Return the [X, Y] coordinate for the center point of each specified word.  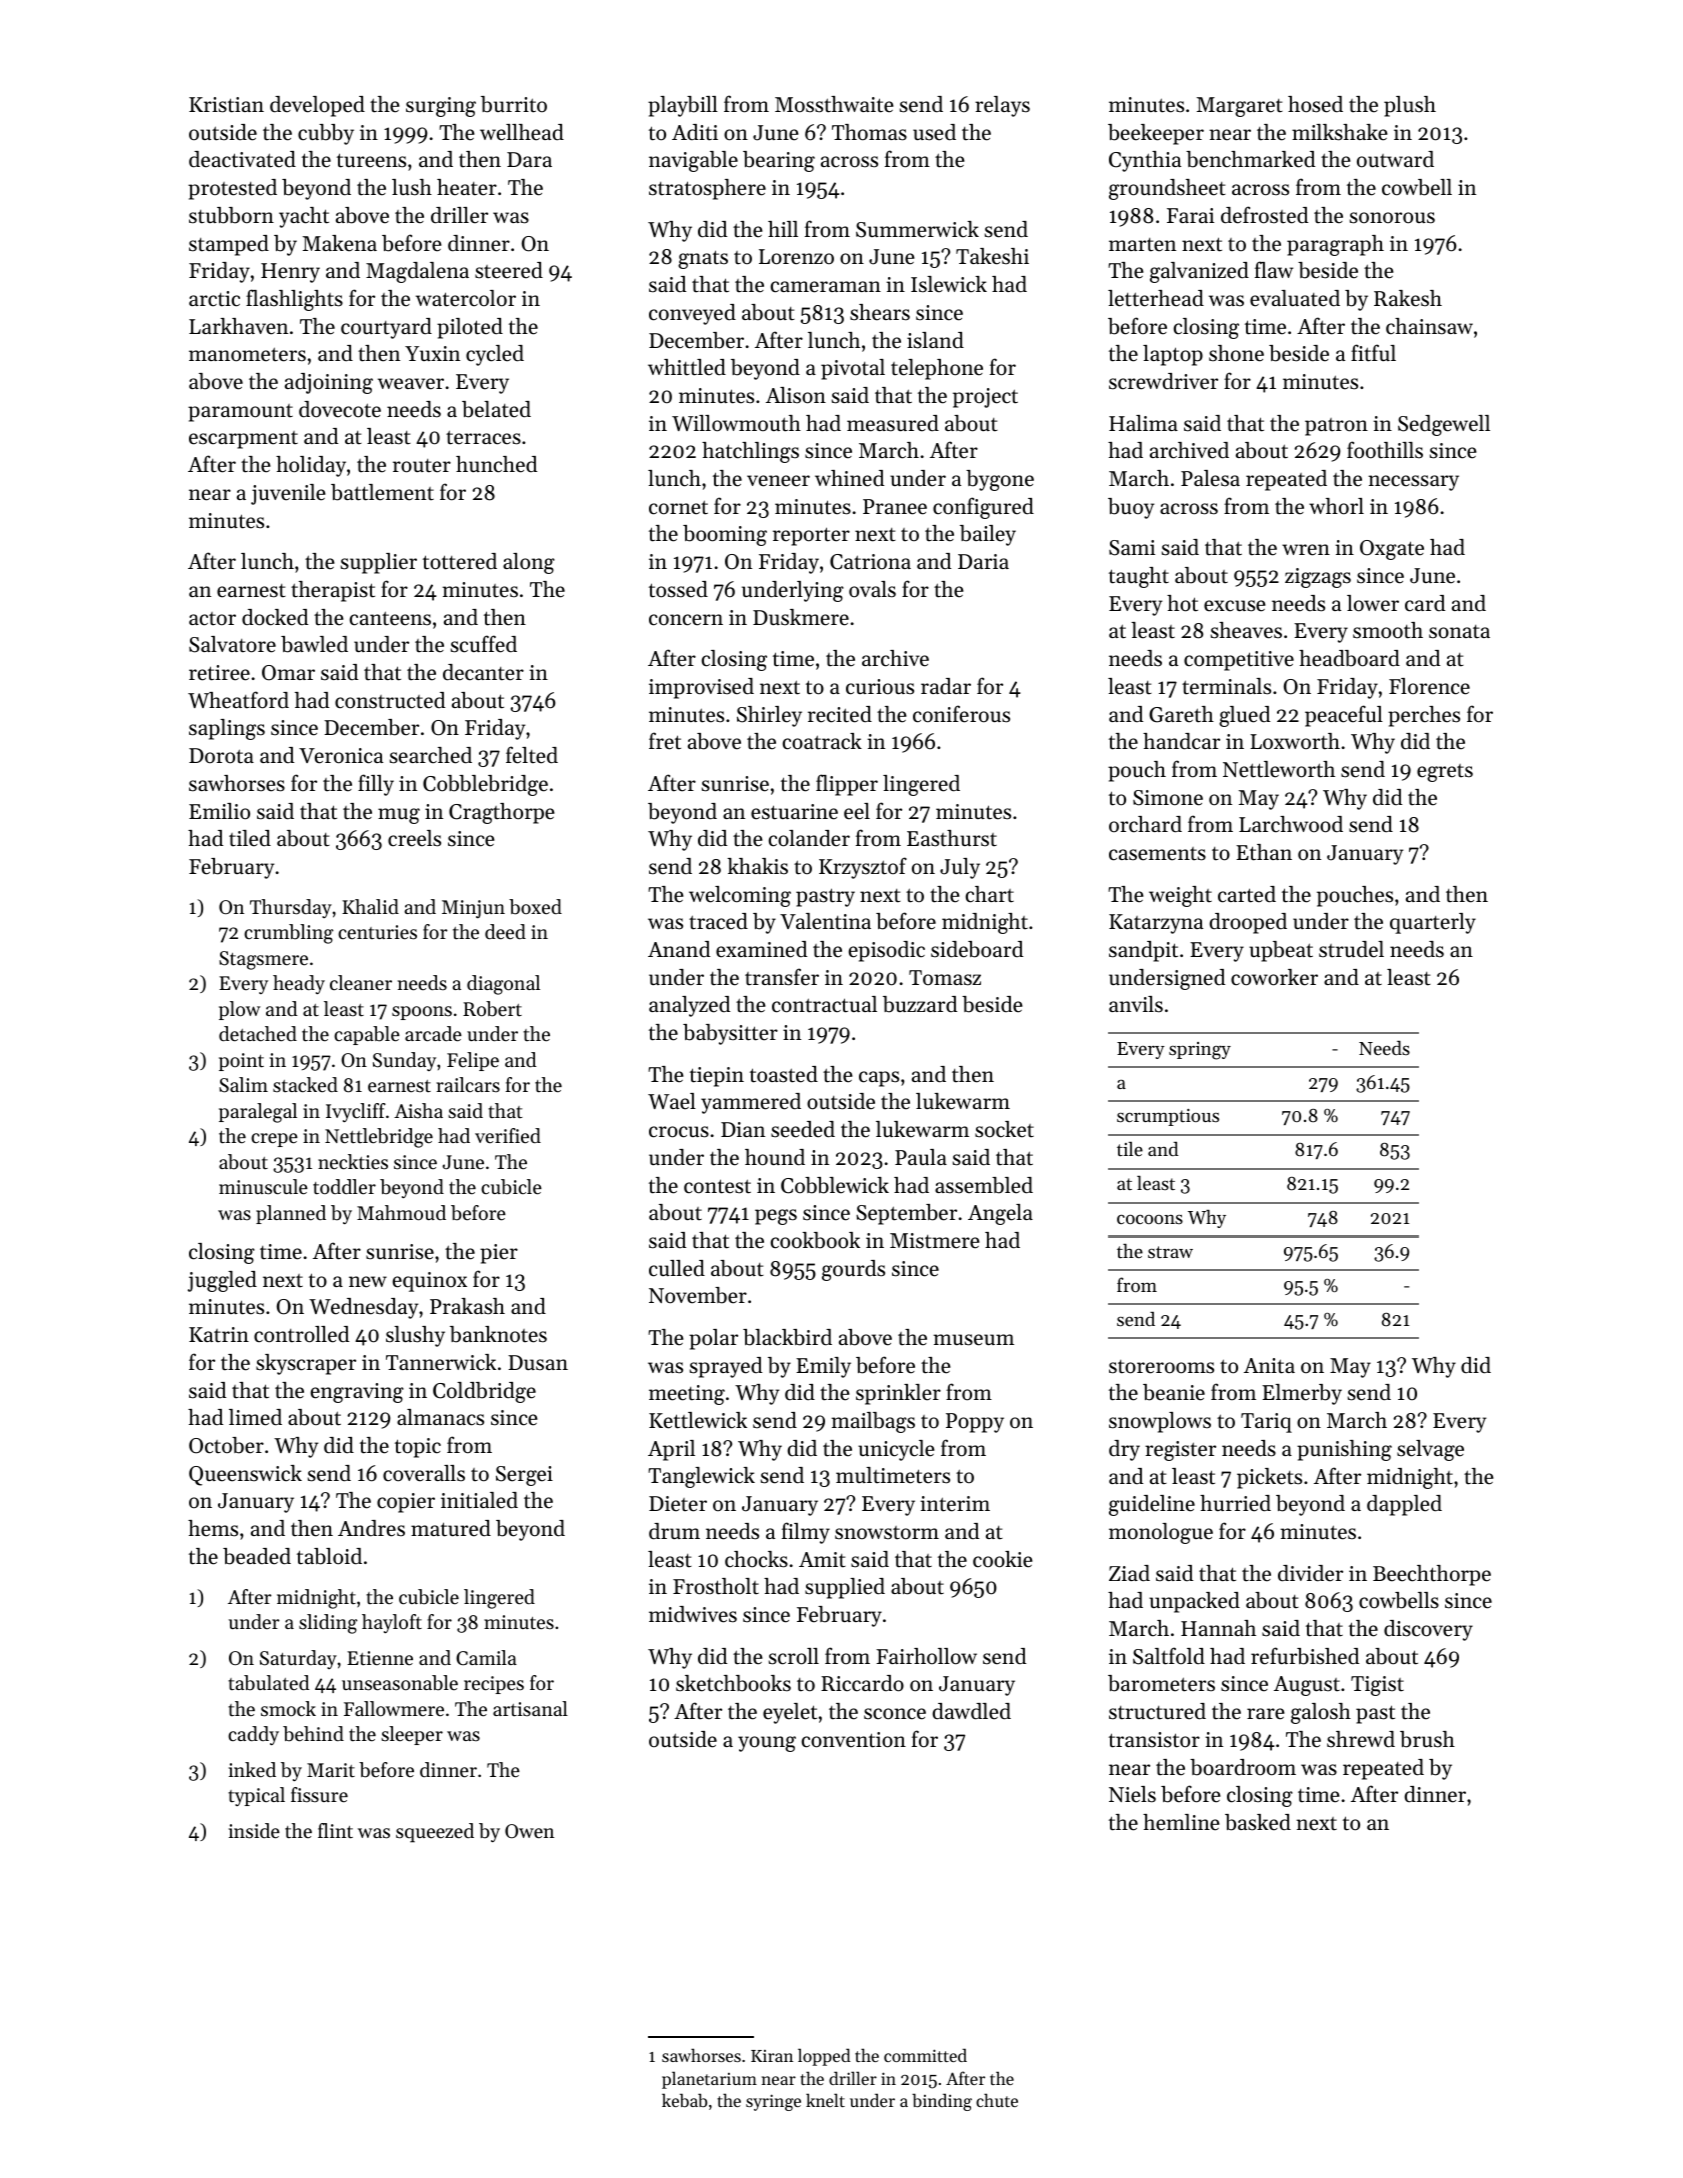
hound [775, 1157]
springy [1200, 1051]
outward [1395, 159]
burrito [514, 104]
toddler [344, 1187]
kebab [684, 2100]
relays [1002, 106]
